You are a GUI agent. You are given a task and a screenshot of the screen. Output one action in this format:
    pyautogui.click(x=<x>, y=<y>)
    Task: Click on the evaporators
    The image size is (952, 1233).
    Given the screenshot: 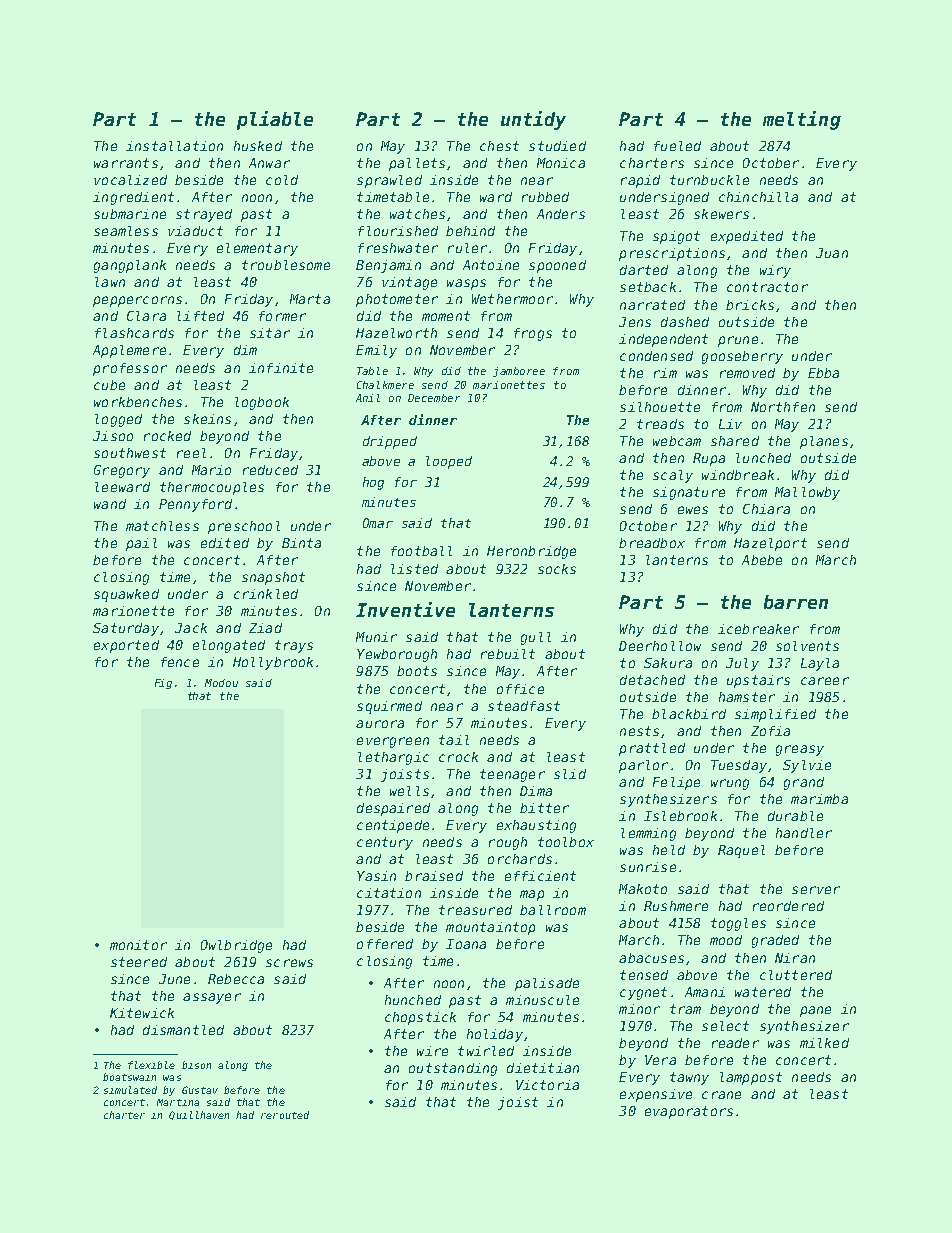 What is the action you would take?
    pyautogui.click(x=689, y=1112)
